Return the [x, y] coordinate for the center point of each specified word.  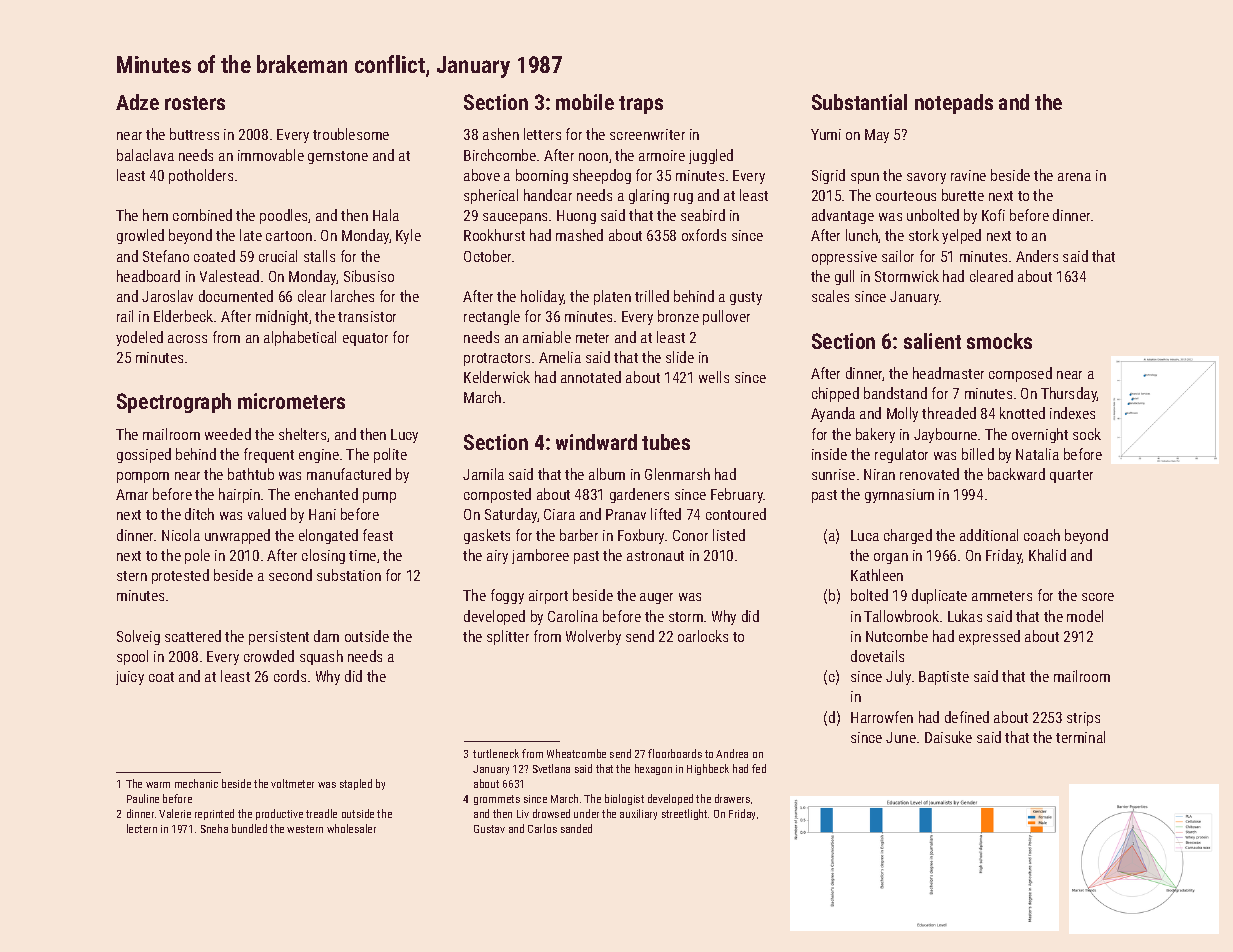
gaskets [487, 536]
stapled [356, 784]
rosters [195, 103]
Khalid [1047, 555]
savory [926, 178]
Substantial [859, 102]
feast [378, 535]
